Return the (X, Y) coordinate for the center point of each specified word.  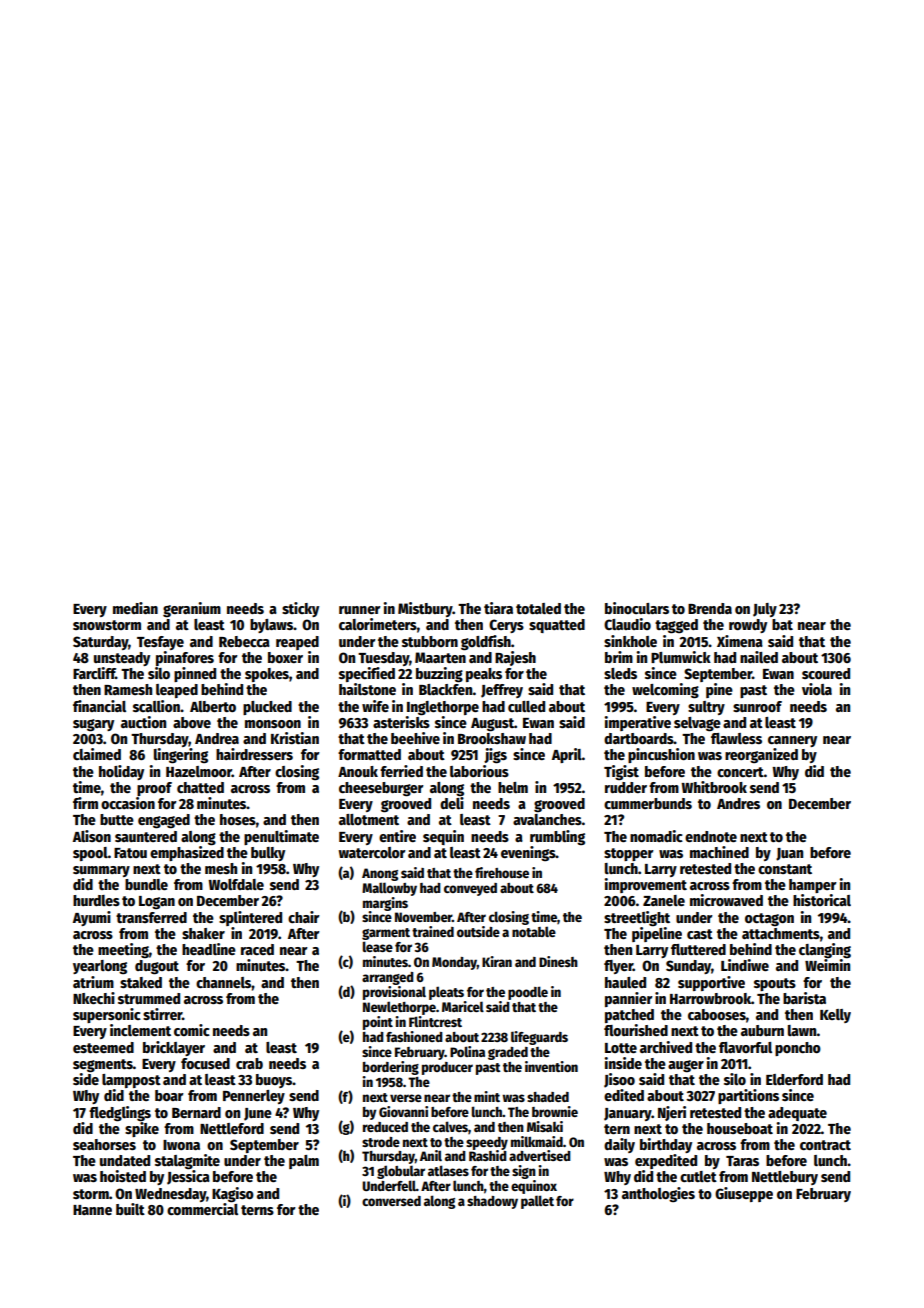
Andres (738, 803)
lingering (181, 756)
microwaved (726, 900)
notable (534, 931)
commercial (202, 1208)
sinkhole (630, 641)
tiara (498, 608)
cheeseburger (381, 789)
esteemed (103, 1047)
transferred (151, 917)
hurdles (96, 900)
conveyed (470, 889)
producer (447, 1068)
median (135, 608)
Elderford (794, 1079)
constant (785, 869)
